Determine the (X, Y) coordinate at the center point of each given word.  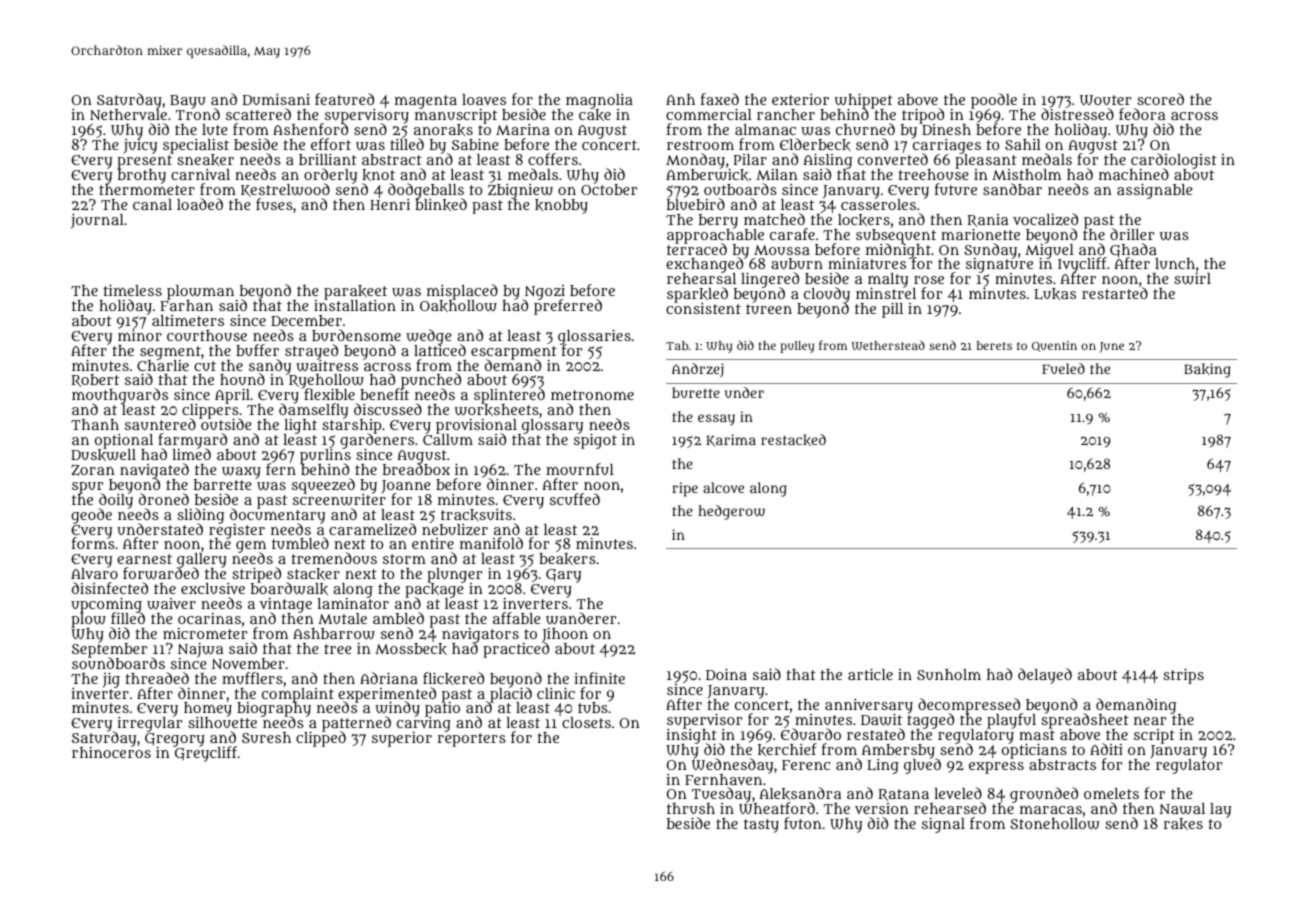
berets (994, 345)
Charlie (163, 365)
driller (1132, 234)
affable (516, 618)
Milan (777, 174)
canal (152, 204)
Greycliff (206, 754)
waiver (171, 604)
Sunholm (949, 674)
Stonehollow (1055, 824)
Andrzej (698, 370)
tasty (761, 826)
